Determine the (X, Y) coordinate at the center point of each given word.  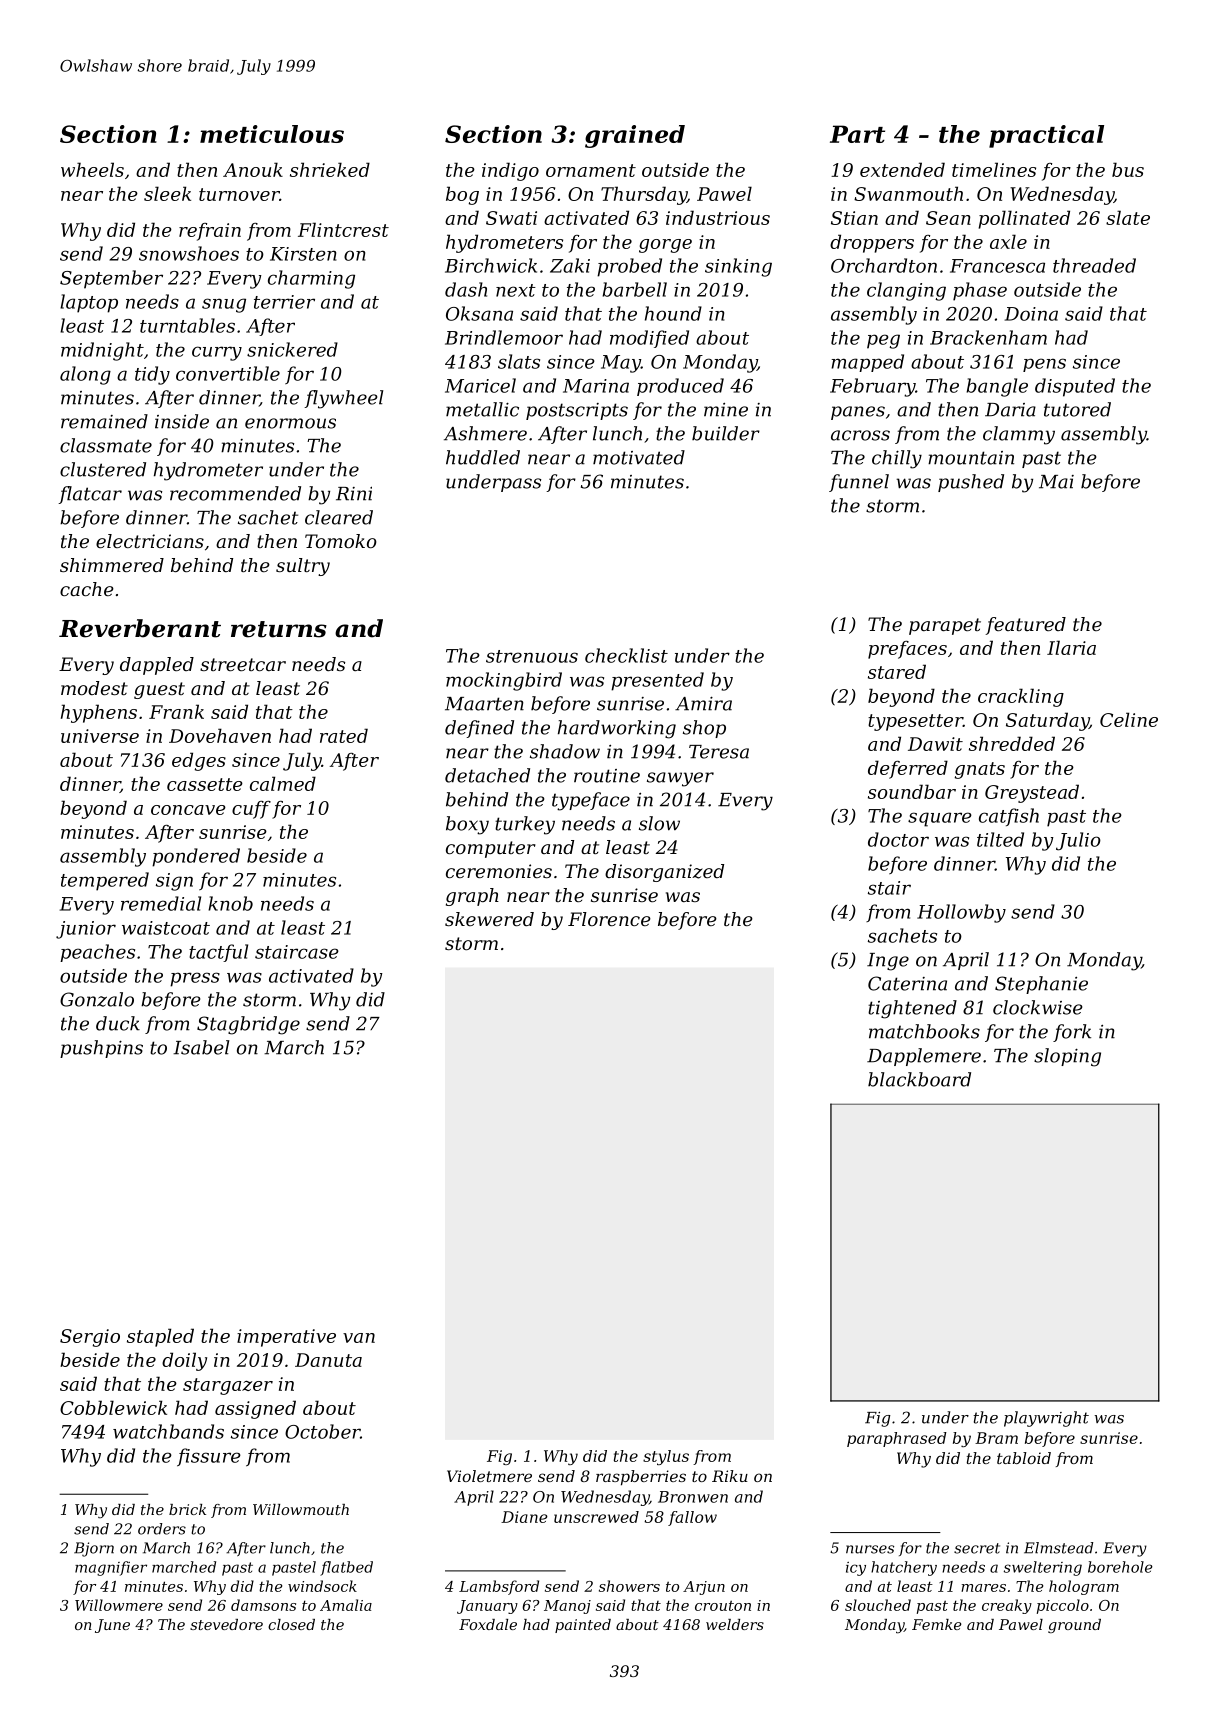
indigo (510, 171)
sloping (1067, 1057)
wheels (92, 169)
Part (857, 134)
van (359, 1338)
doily (184, 1361)
